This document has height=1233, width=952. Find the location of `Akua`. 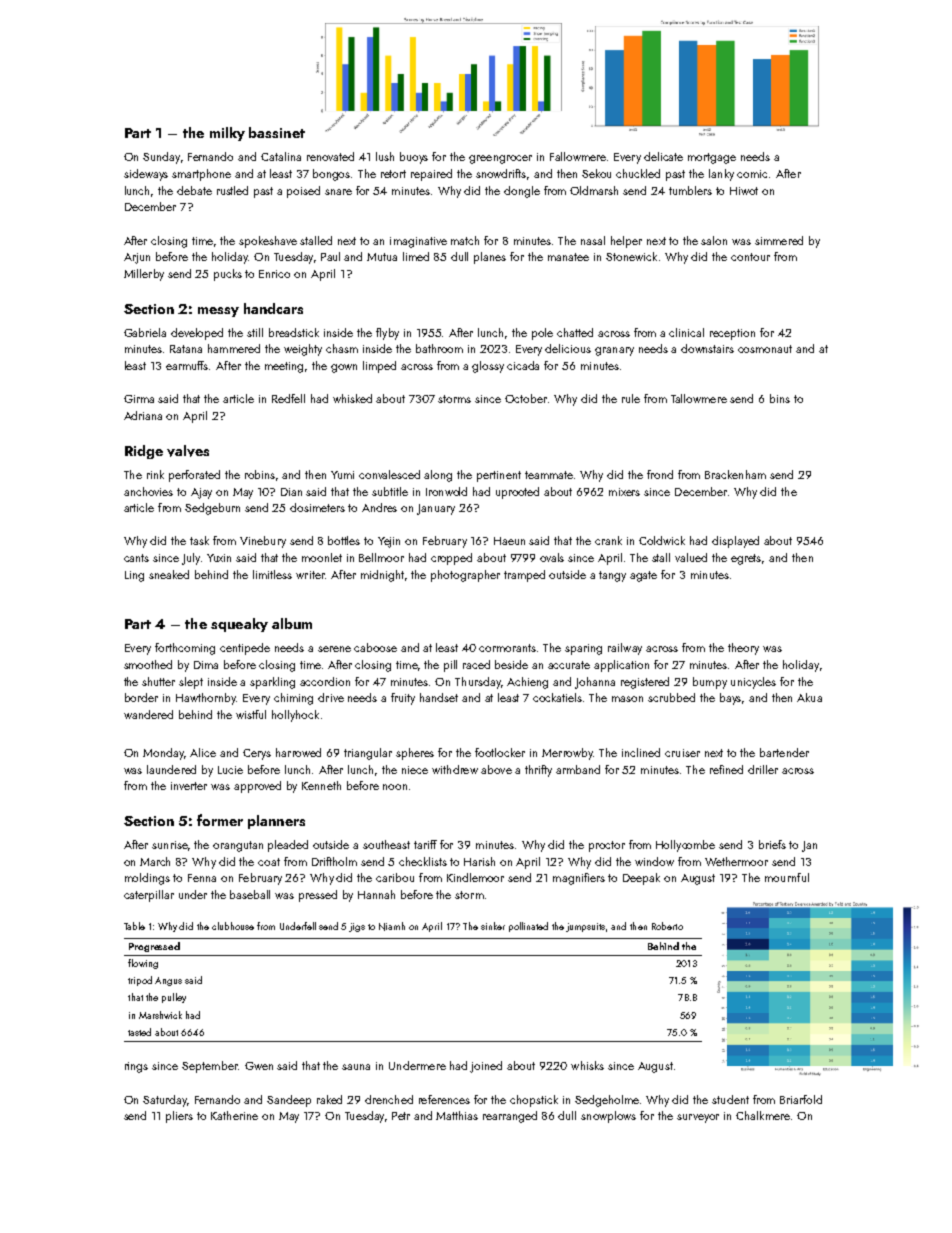

Akua is located at coordinates (809, 697).
